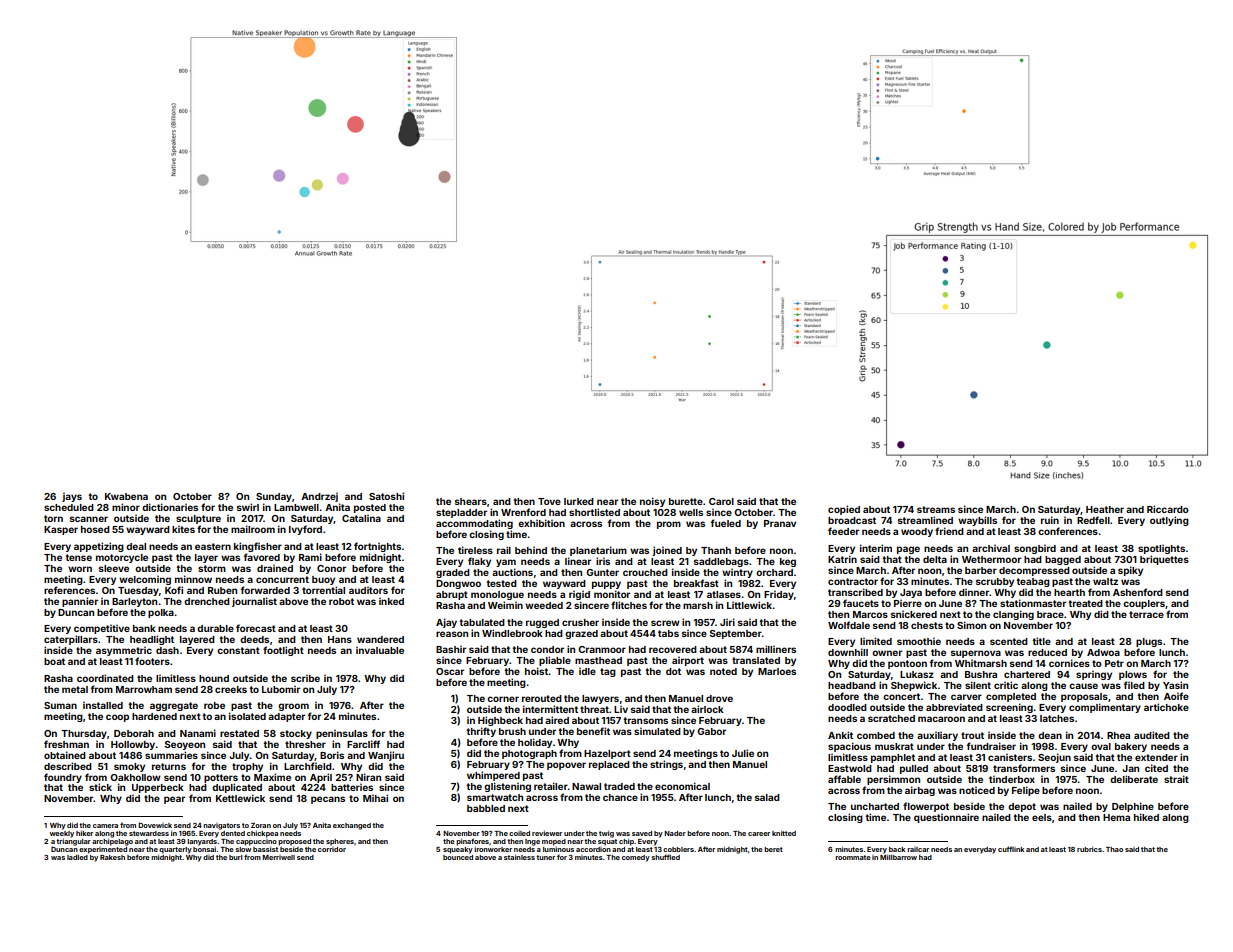 The height and width of the screenshot is (952, 1233). I want to click on Riccardo, so click(1168, 509).
